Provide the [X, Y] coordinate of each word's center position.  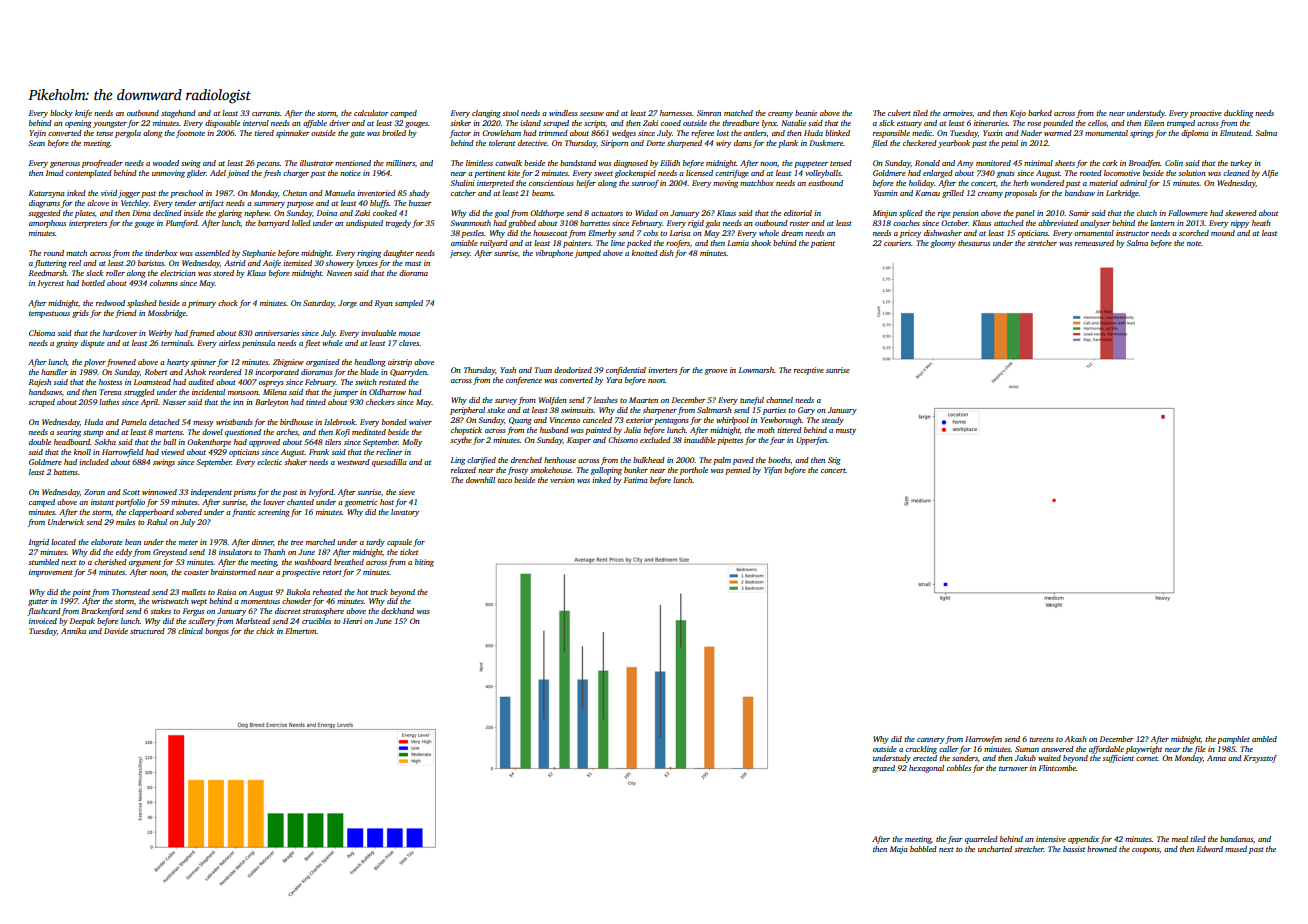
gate [357, 134]
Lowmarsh [756, 370]
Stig [834, 461]
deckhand [397, 611]
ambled [1264, 739]
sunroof [645, 184]
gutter [38, 602]
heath [1261, 223]
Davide [116, 631]
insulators [235, 552]
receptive [809, 371]
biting [424, 563]
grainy [67, 344]
